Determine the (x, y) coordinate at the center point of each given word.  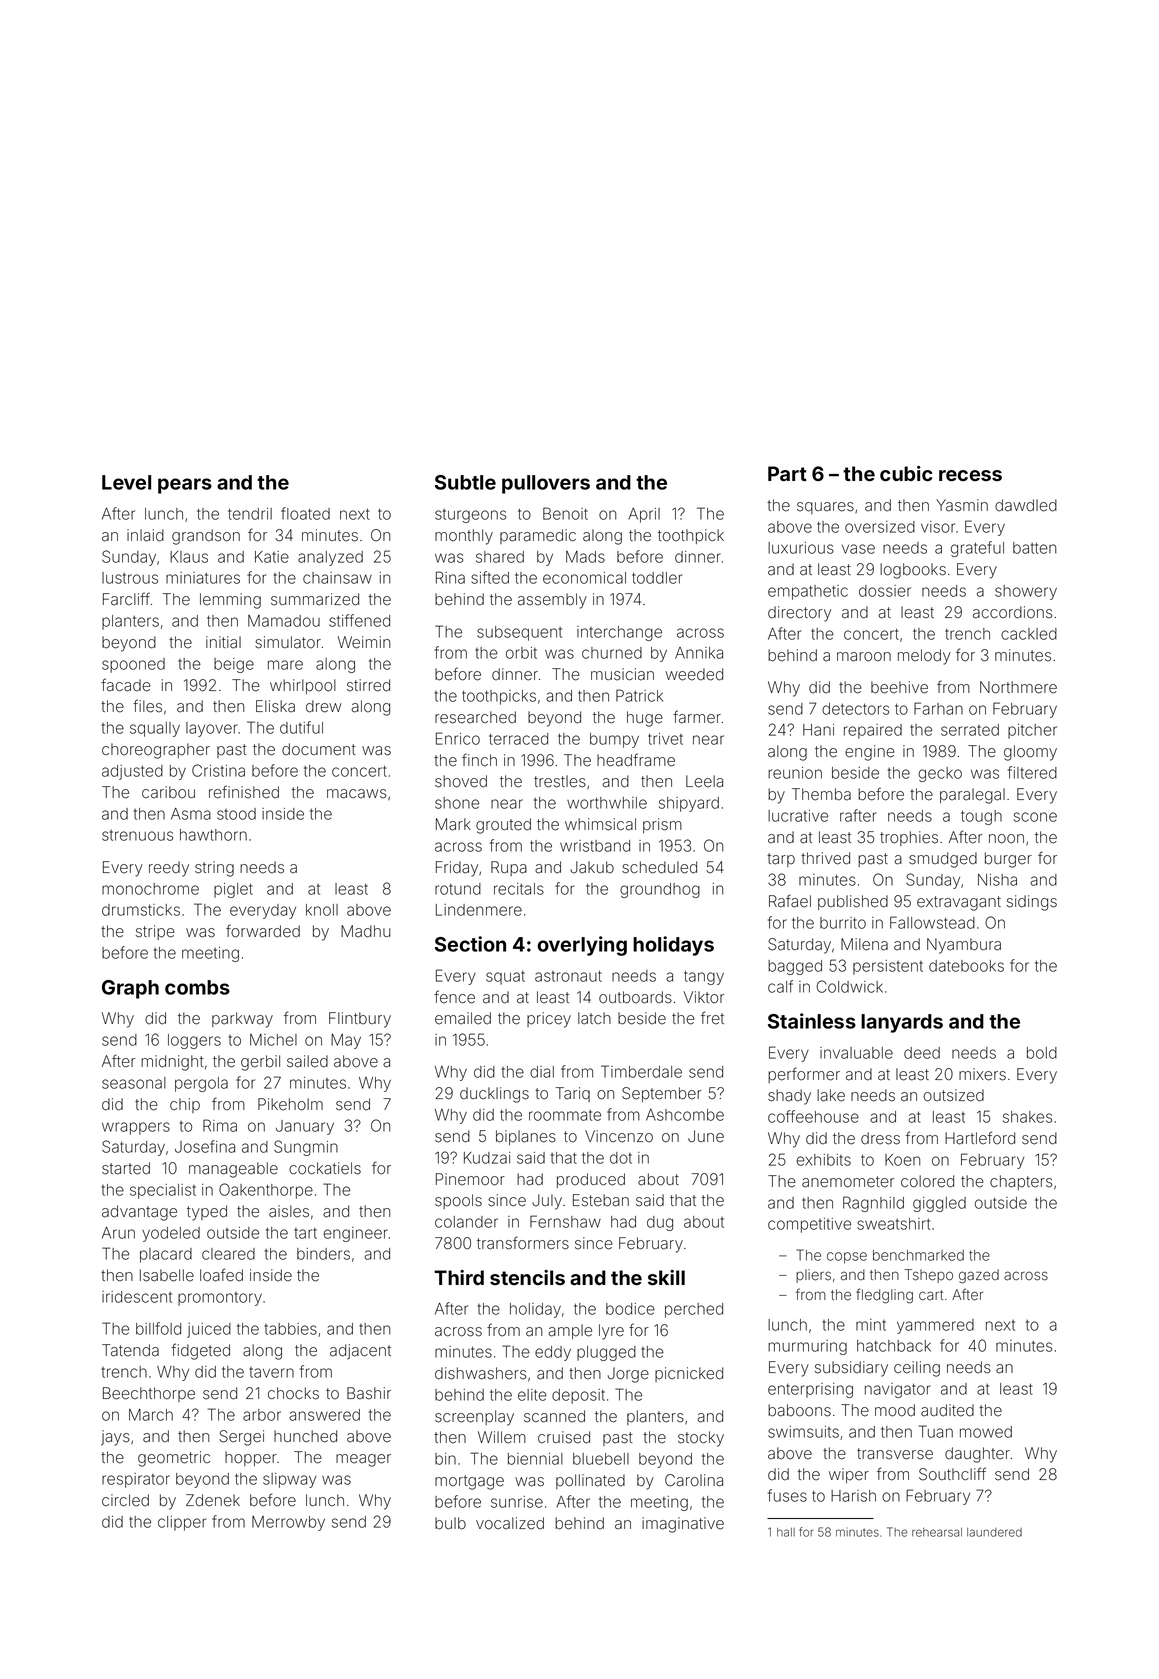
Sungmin (306, 1148)
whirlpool (303, 686)
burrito (843, 923)
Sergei (241, 1438)
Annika (699, 653)
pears (185, 486)
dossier (885, 591)
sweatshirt (893, 1224)
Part (787, 473)
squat (505, 978)
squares (825, 508)
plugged (606, 1353)
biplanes (526, 1137)
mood (895, 1410)
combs (197, 987)
